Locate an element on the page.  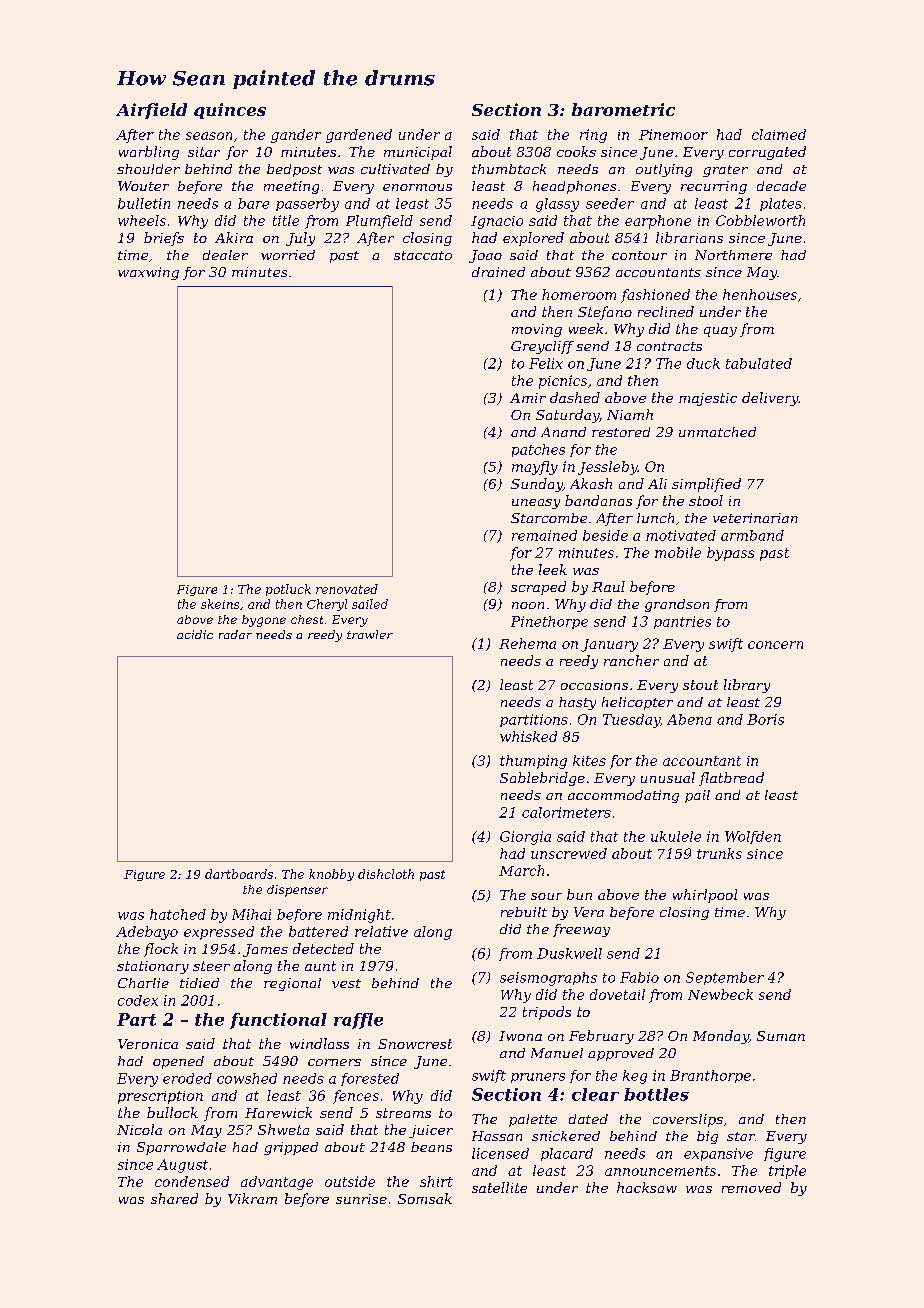
acidic is located at coordinates (195, 634).
